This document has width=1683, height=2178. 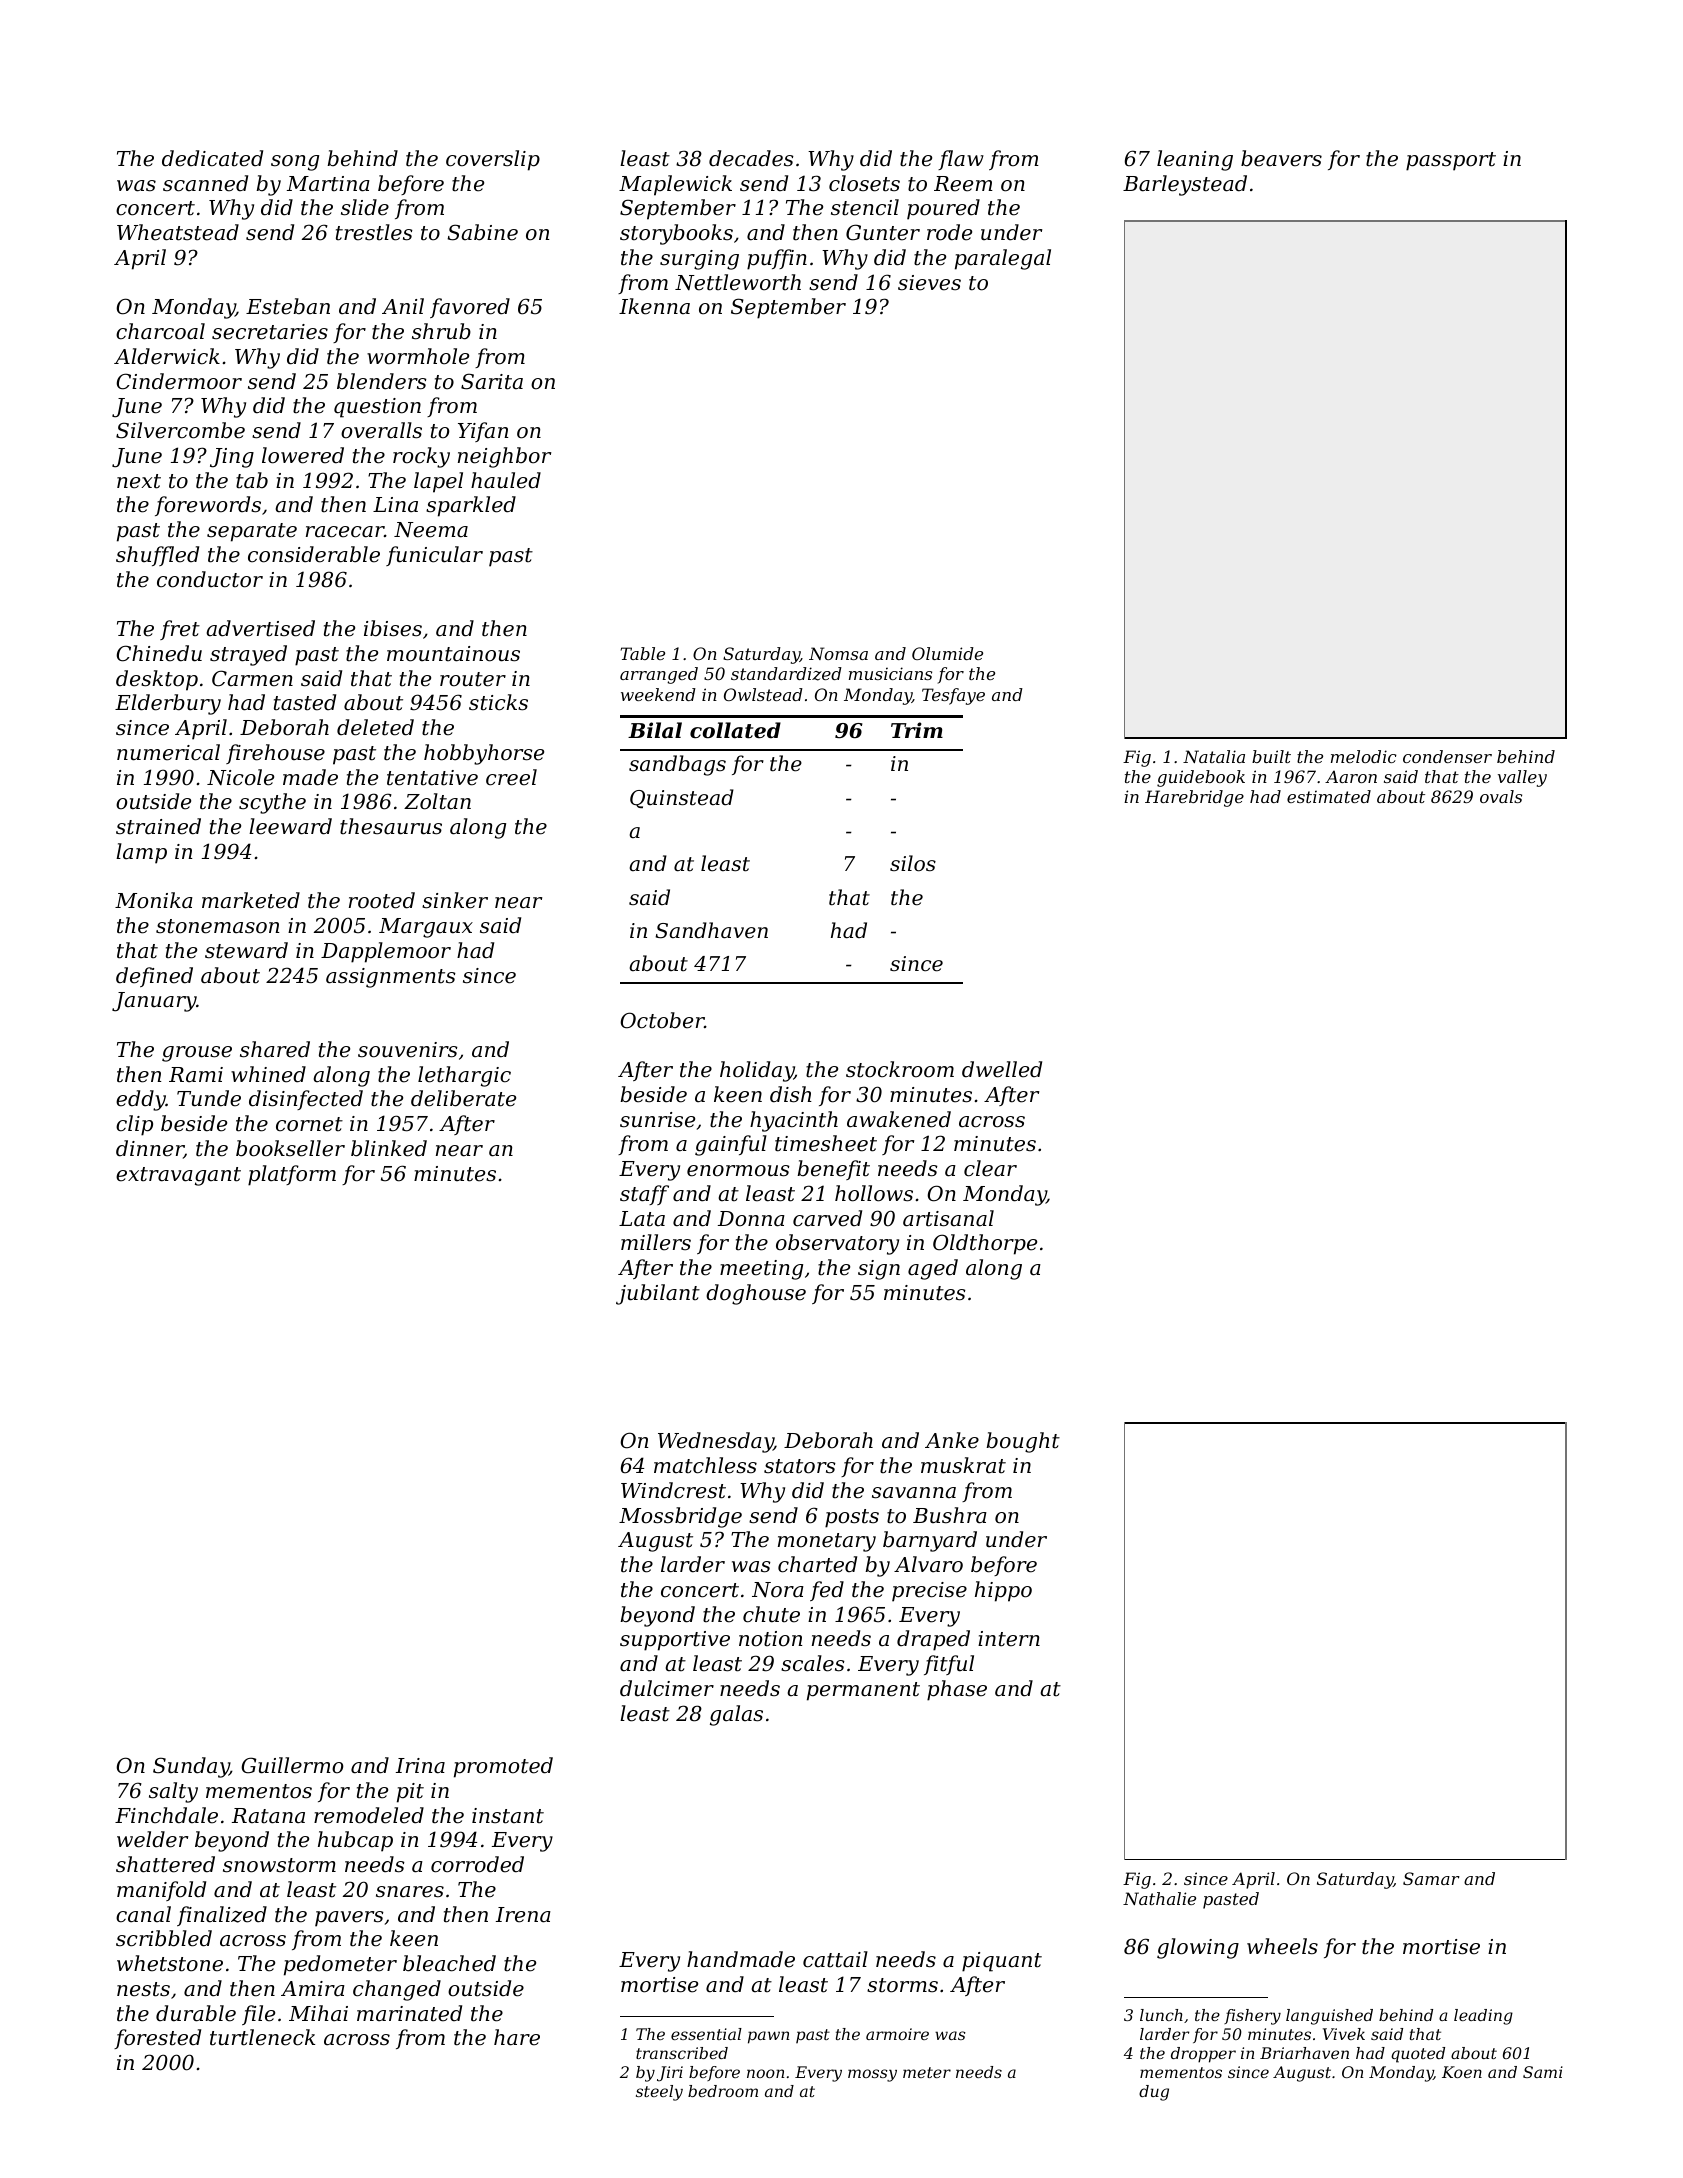 I want to click on rooted, so click(x=382, y=900).
